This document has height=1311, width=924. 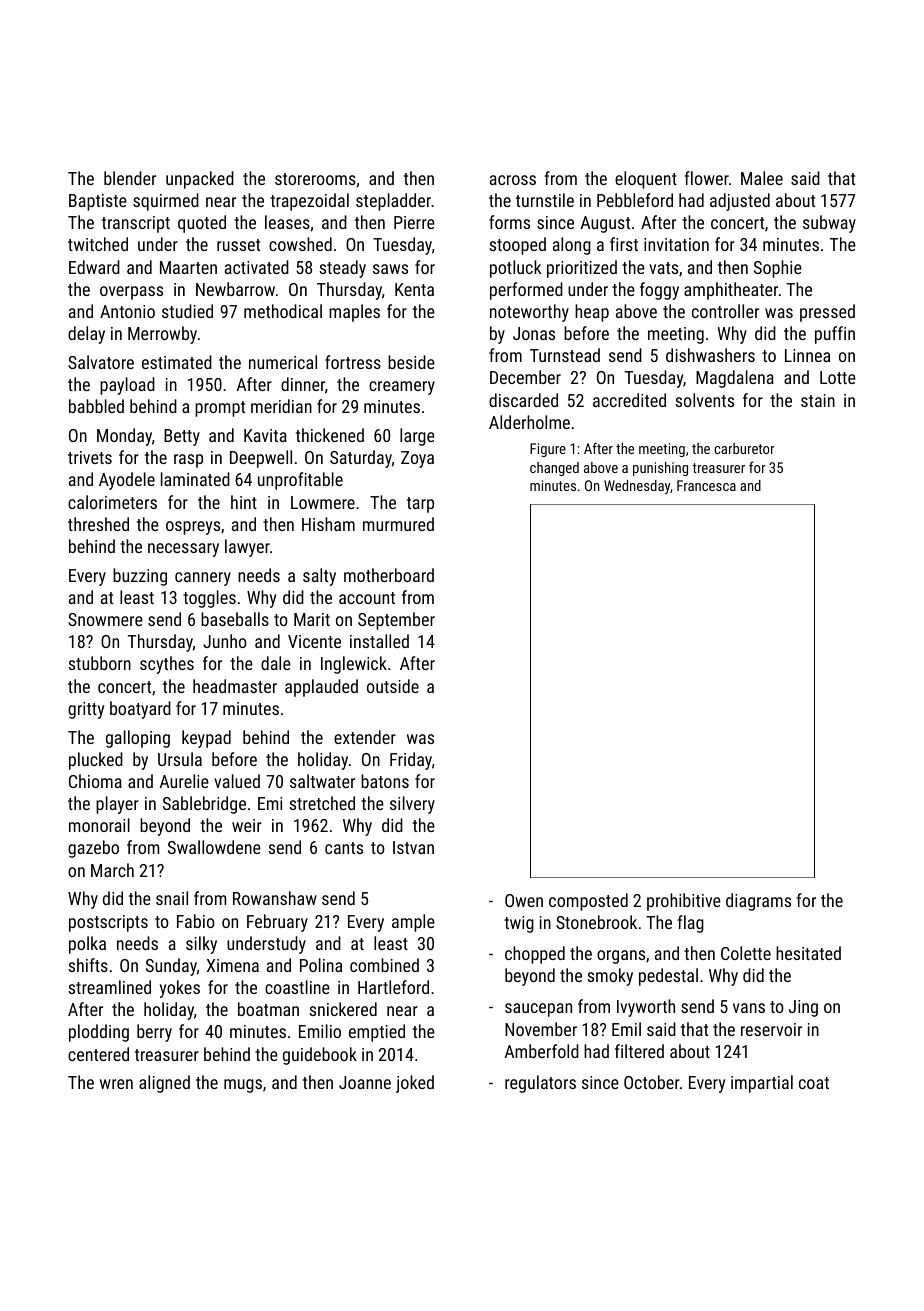 What do you see at coordinates (98, 202) in the document?
I see `Baptiste` at bounding box center [98, 202].
